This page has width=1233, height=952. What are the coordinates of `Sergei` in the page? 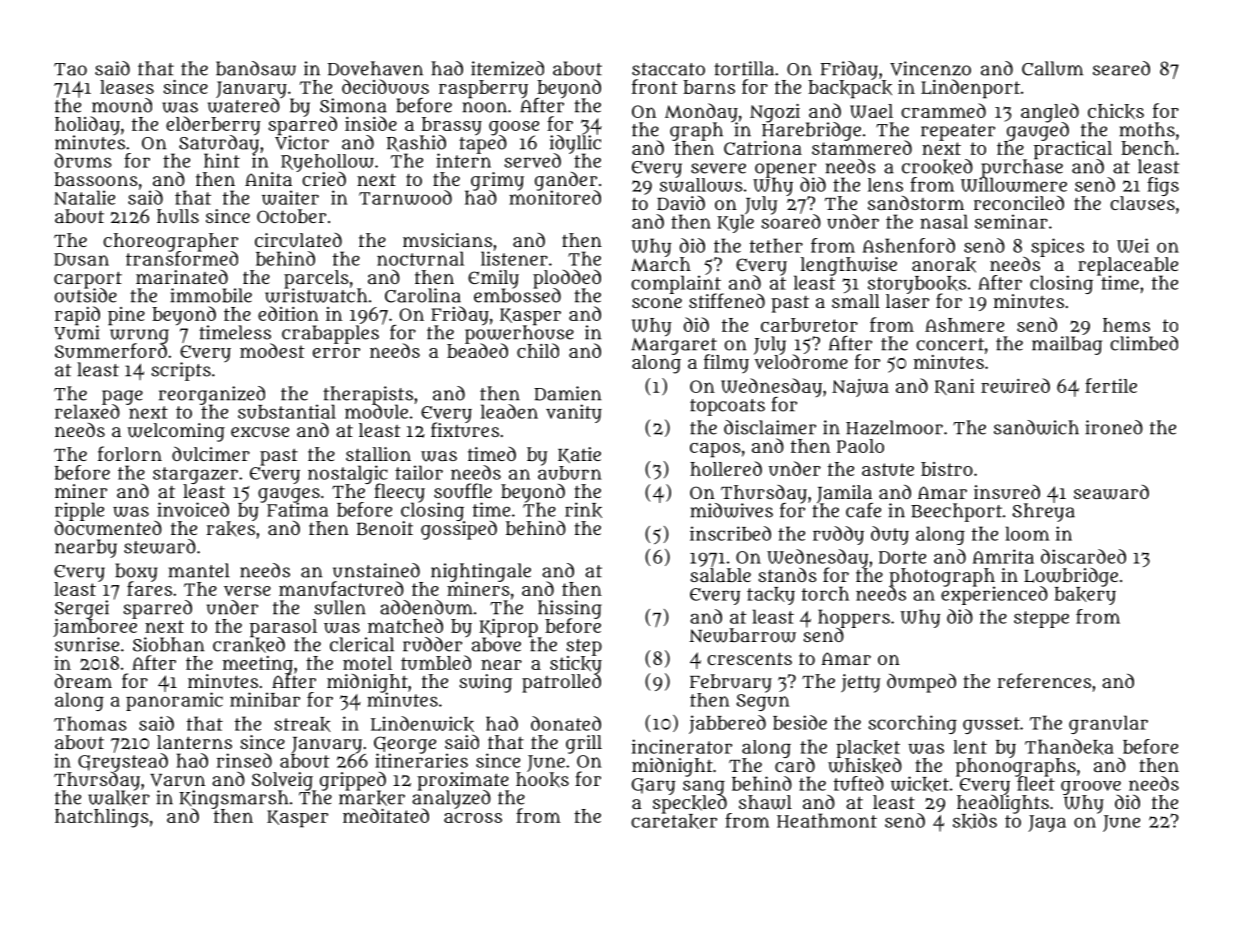 It's located at (82, 609).
